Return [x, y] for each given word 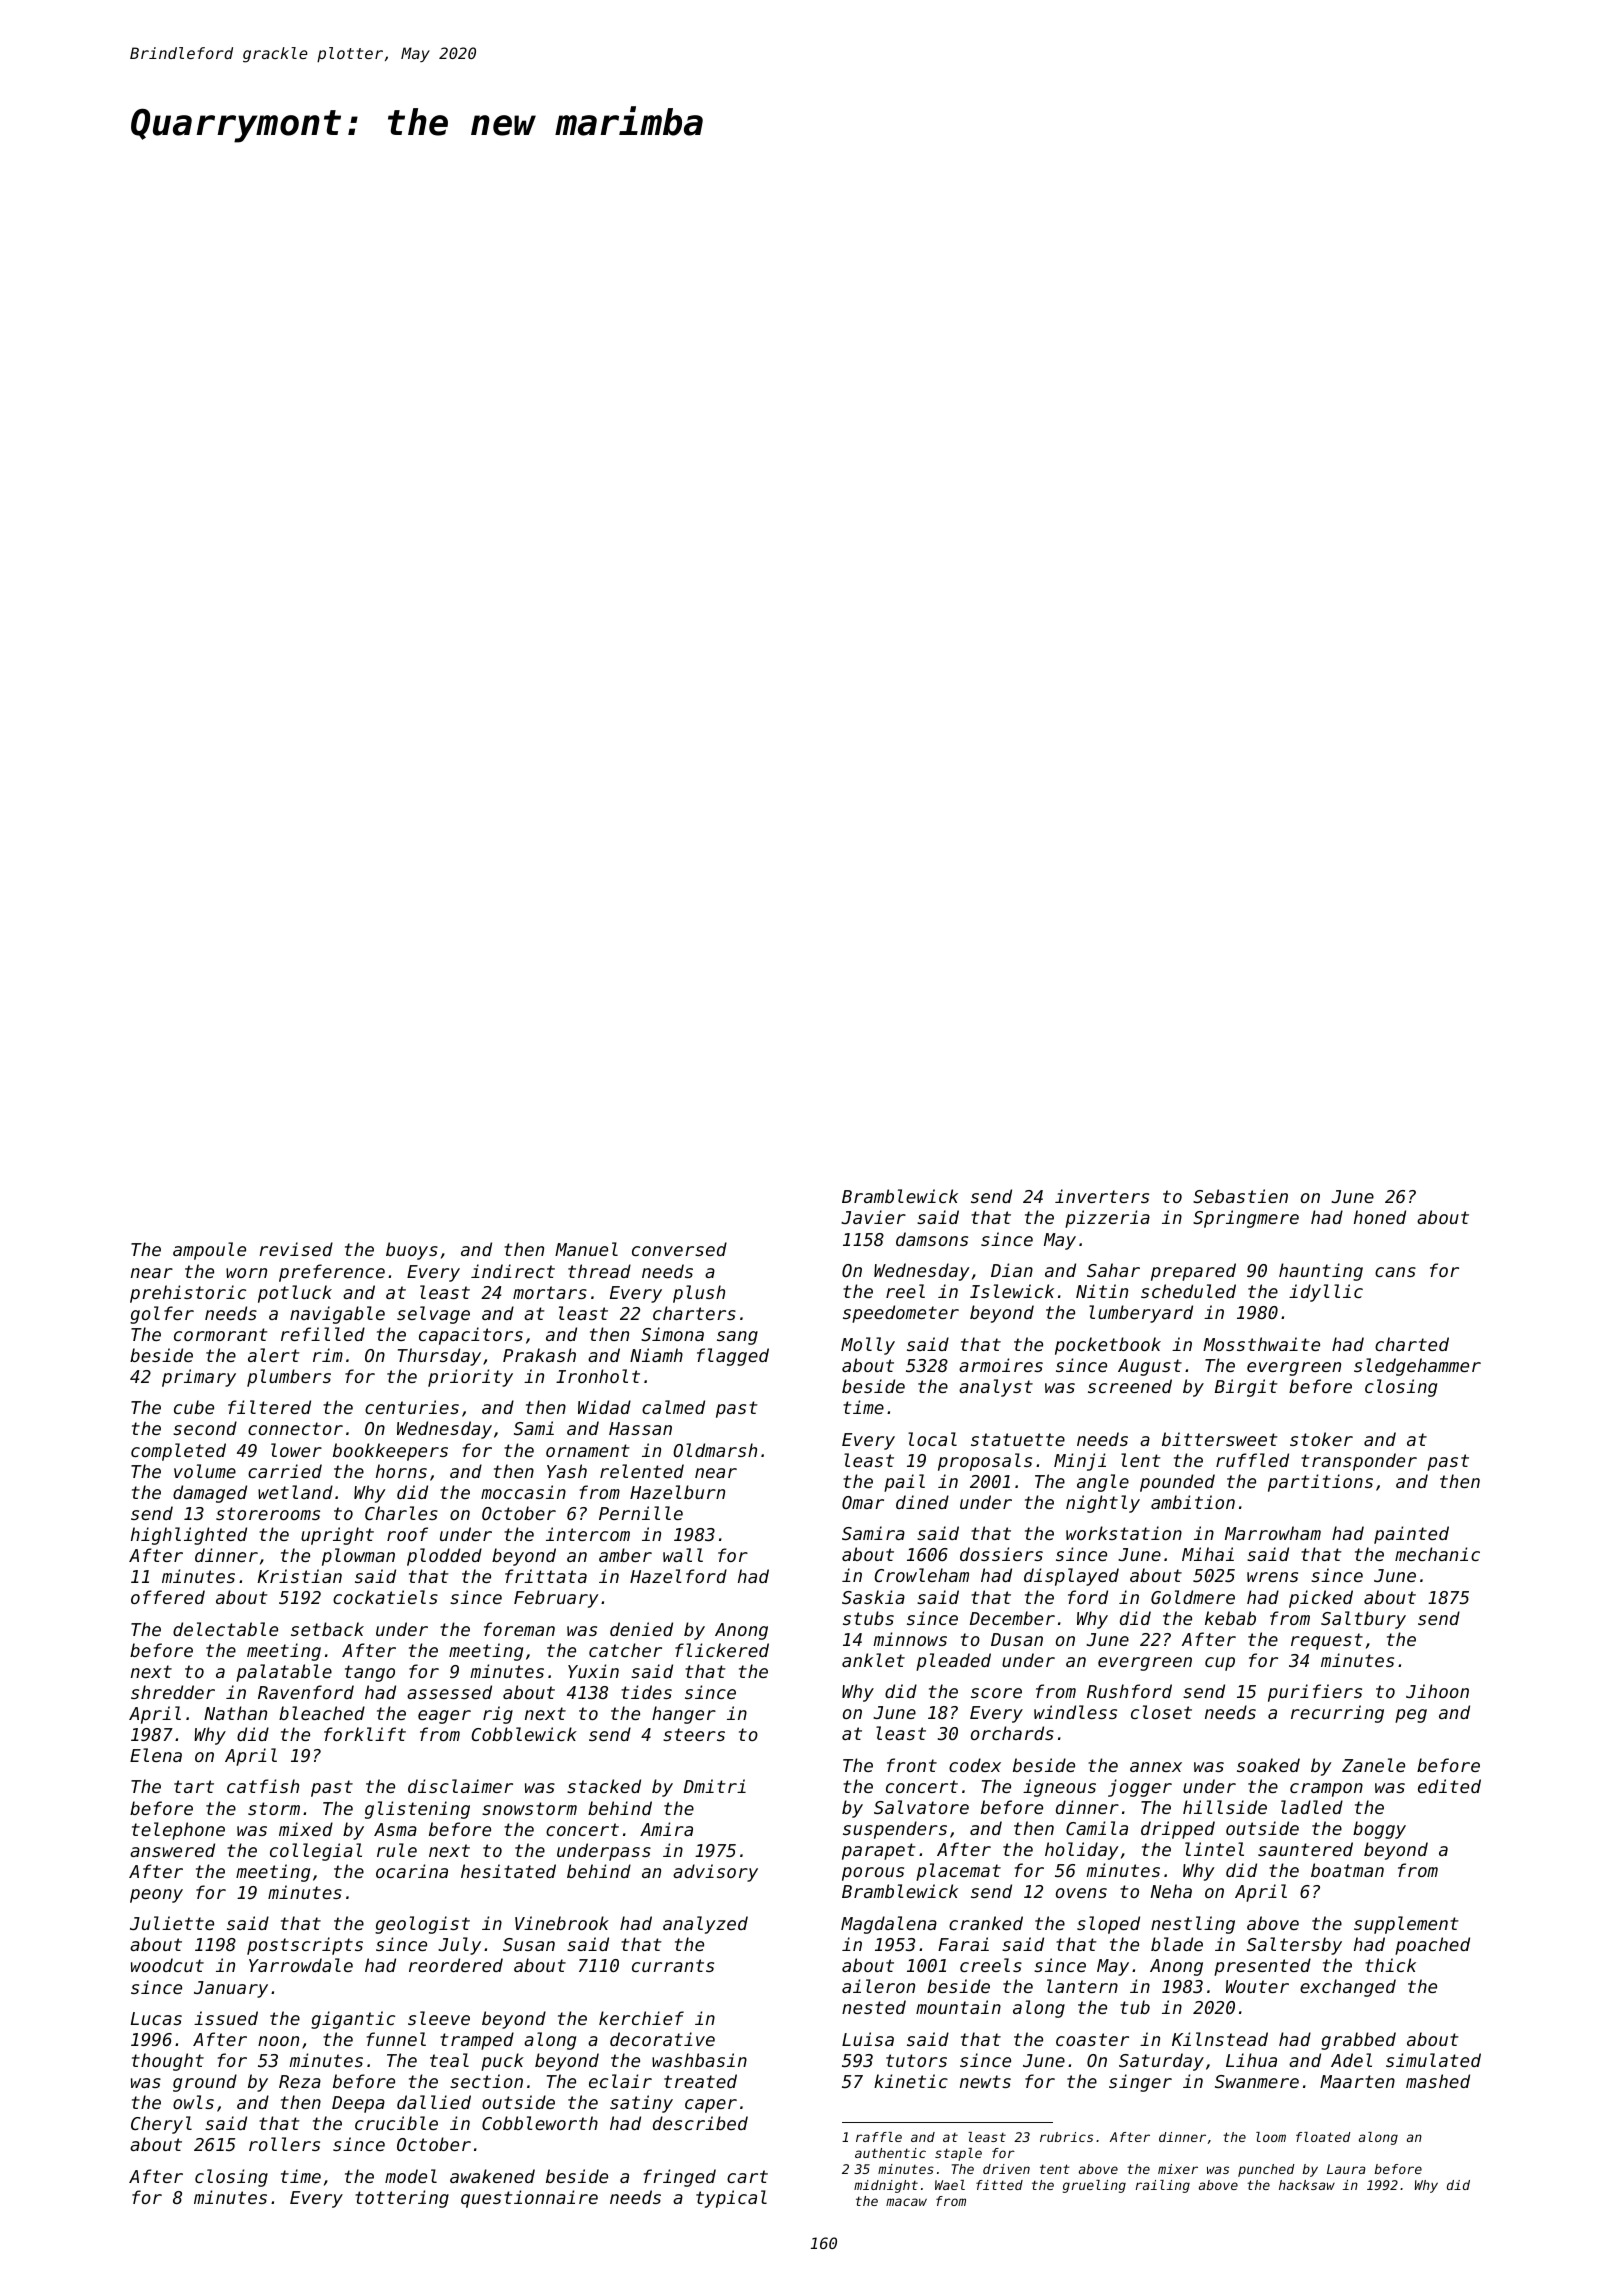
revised [296, 1249]
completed [178, 1452]
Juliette [172, 1923]
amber [625, 1555]
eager [444, 1717]
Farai [963, 1944]
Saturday [1161, 2062]
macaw [906, 2202]
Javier [873, 1217]
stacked [604, 1786]
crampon [1326, 1790]
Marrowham [1273, 1533]
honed [1380, 1217]
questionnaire [529, 2199]
